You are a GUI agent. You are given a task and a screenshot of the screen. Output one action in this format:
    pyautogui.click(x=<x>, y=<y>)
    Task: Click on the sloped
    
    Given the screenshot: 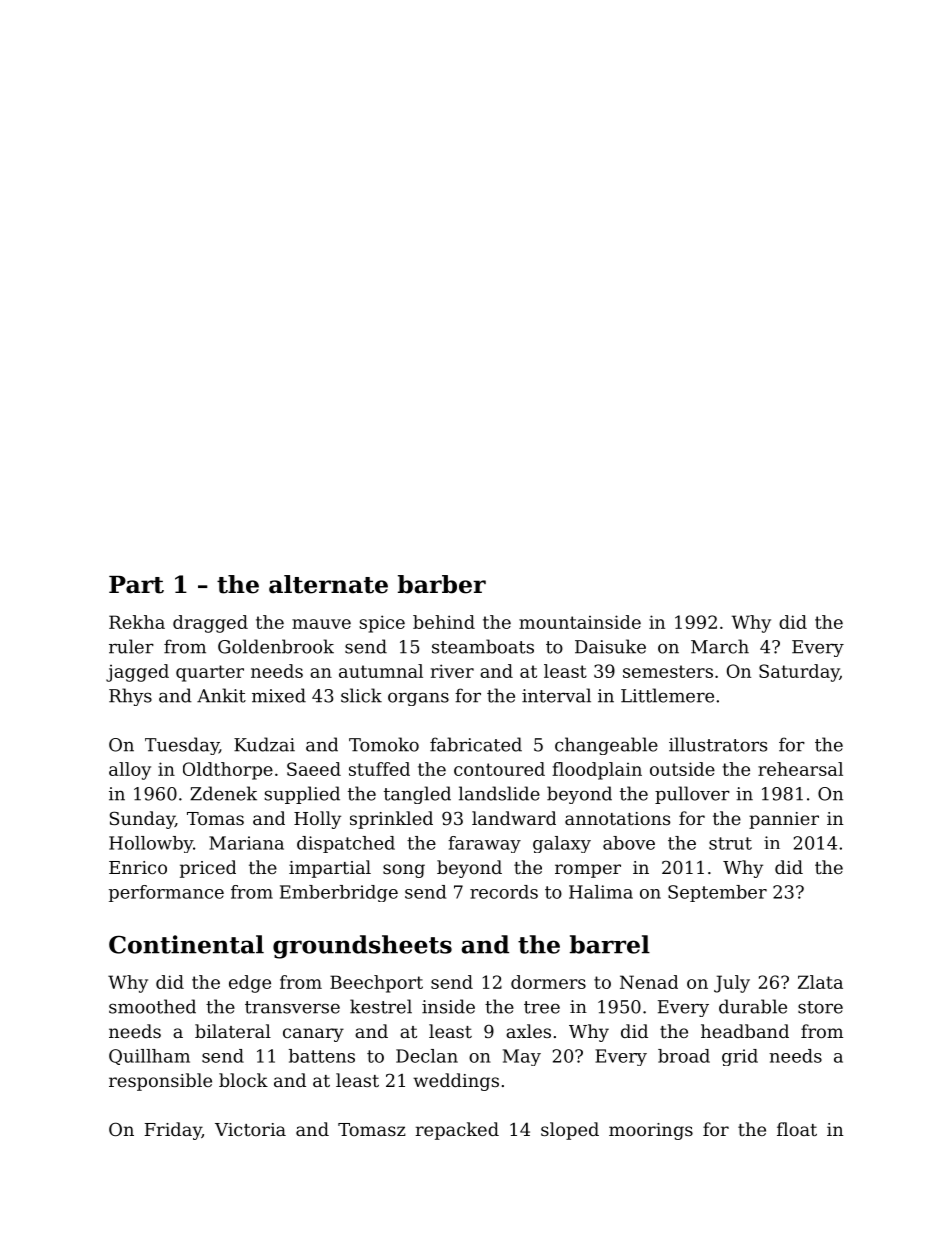 What is the action you would take?
    pyautogui.click(x=570, y=1131)
